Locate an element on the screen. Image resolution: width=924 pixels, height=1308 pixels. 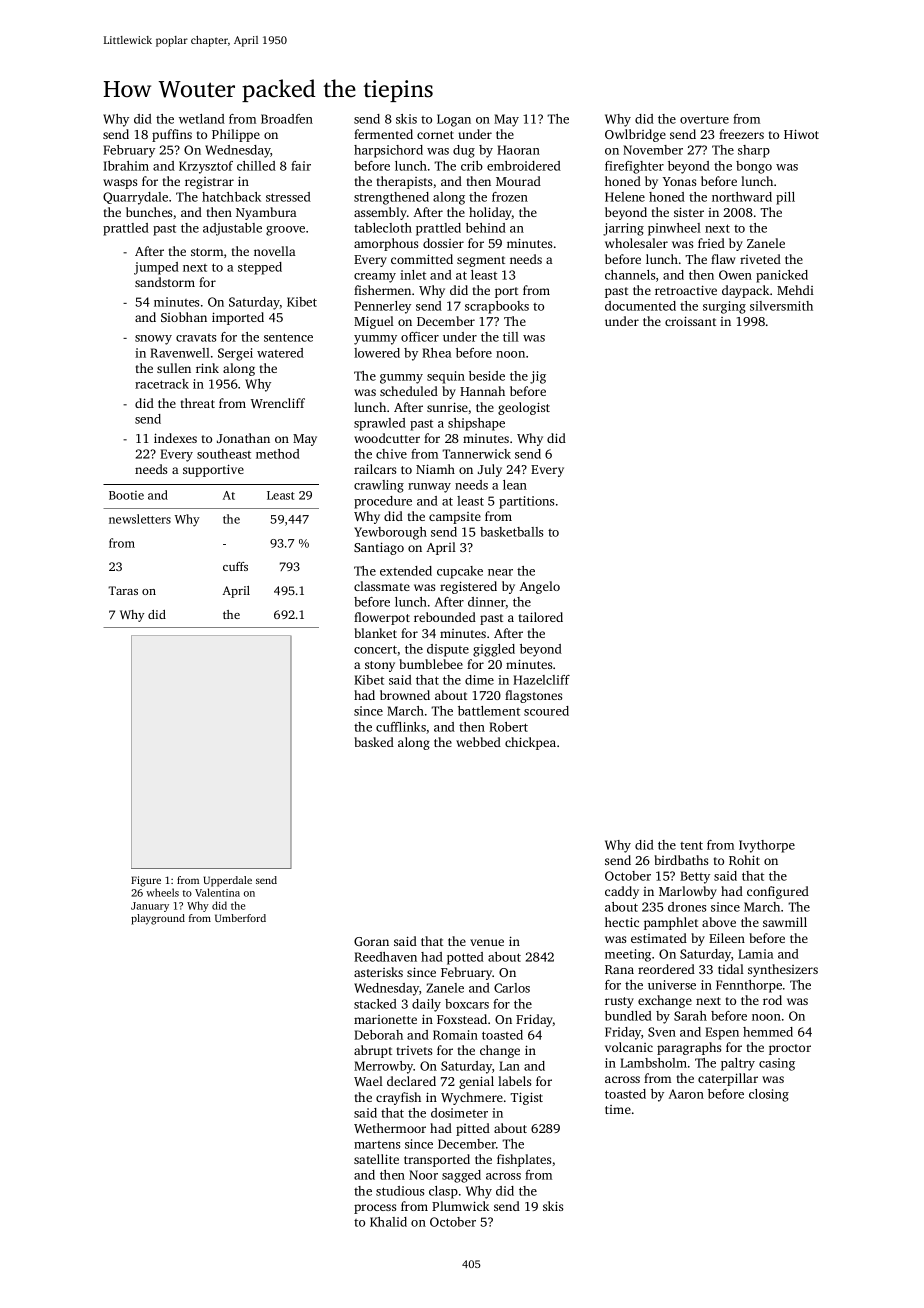
abrupt is located at coordinates (373, 1051).
